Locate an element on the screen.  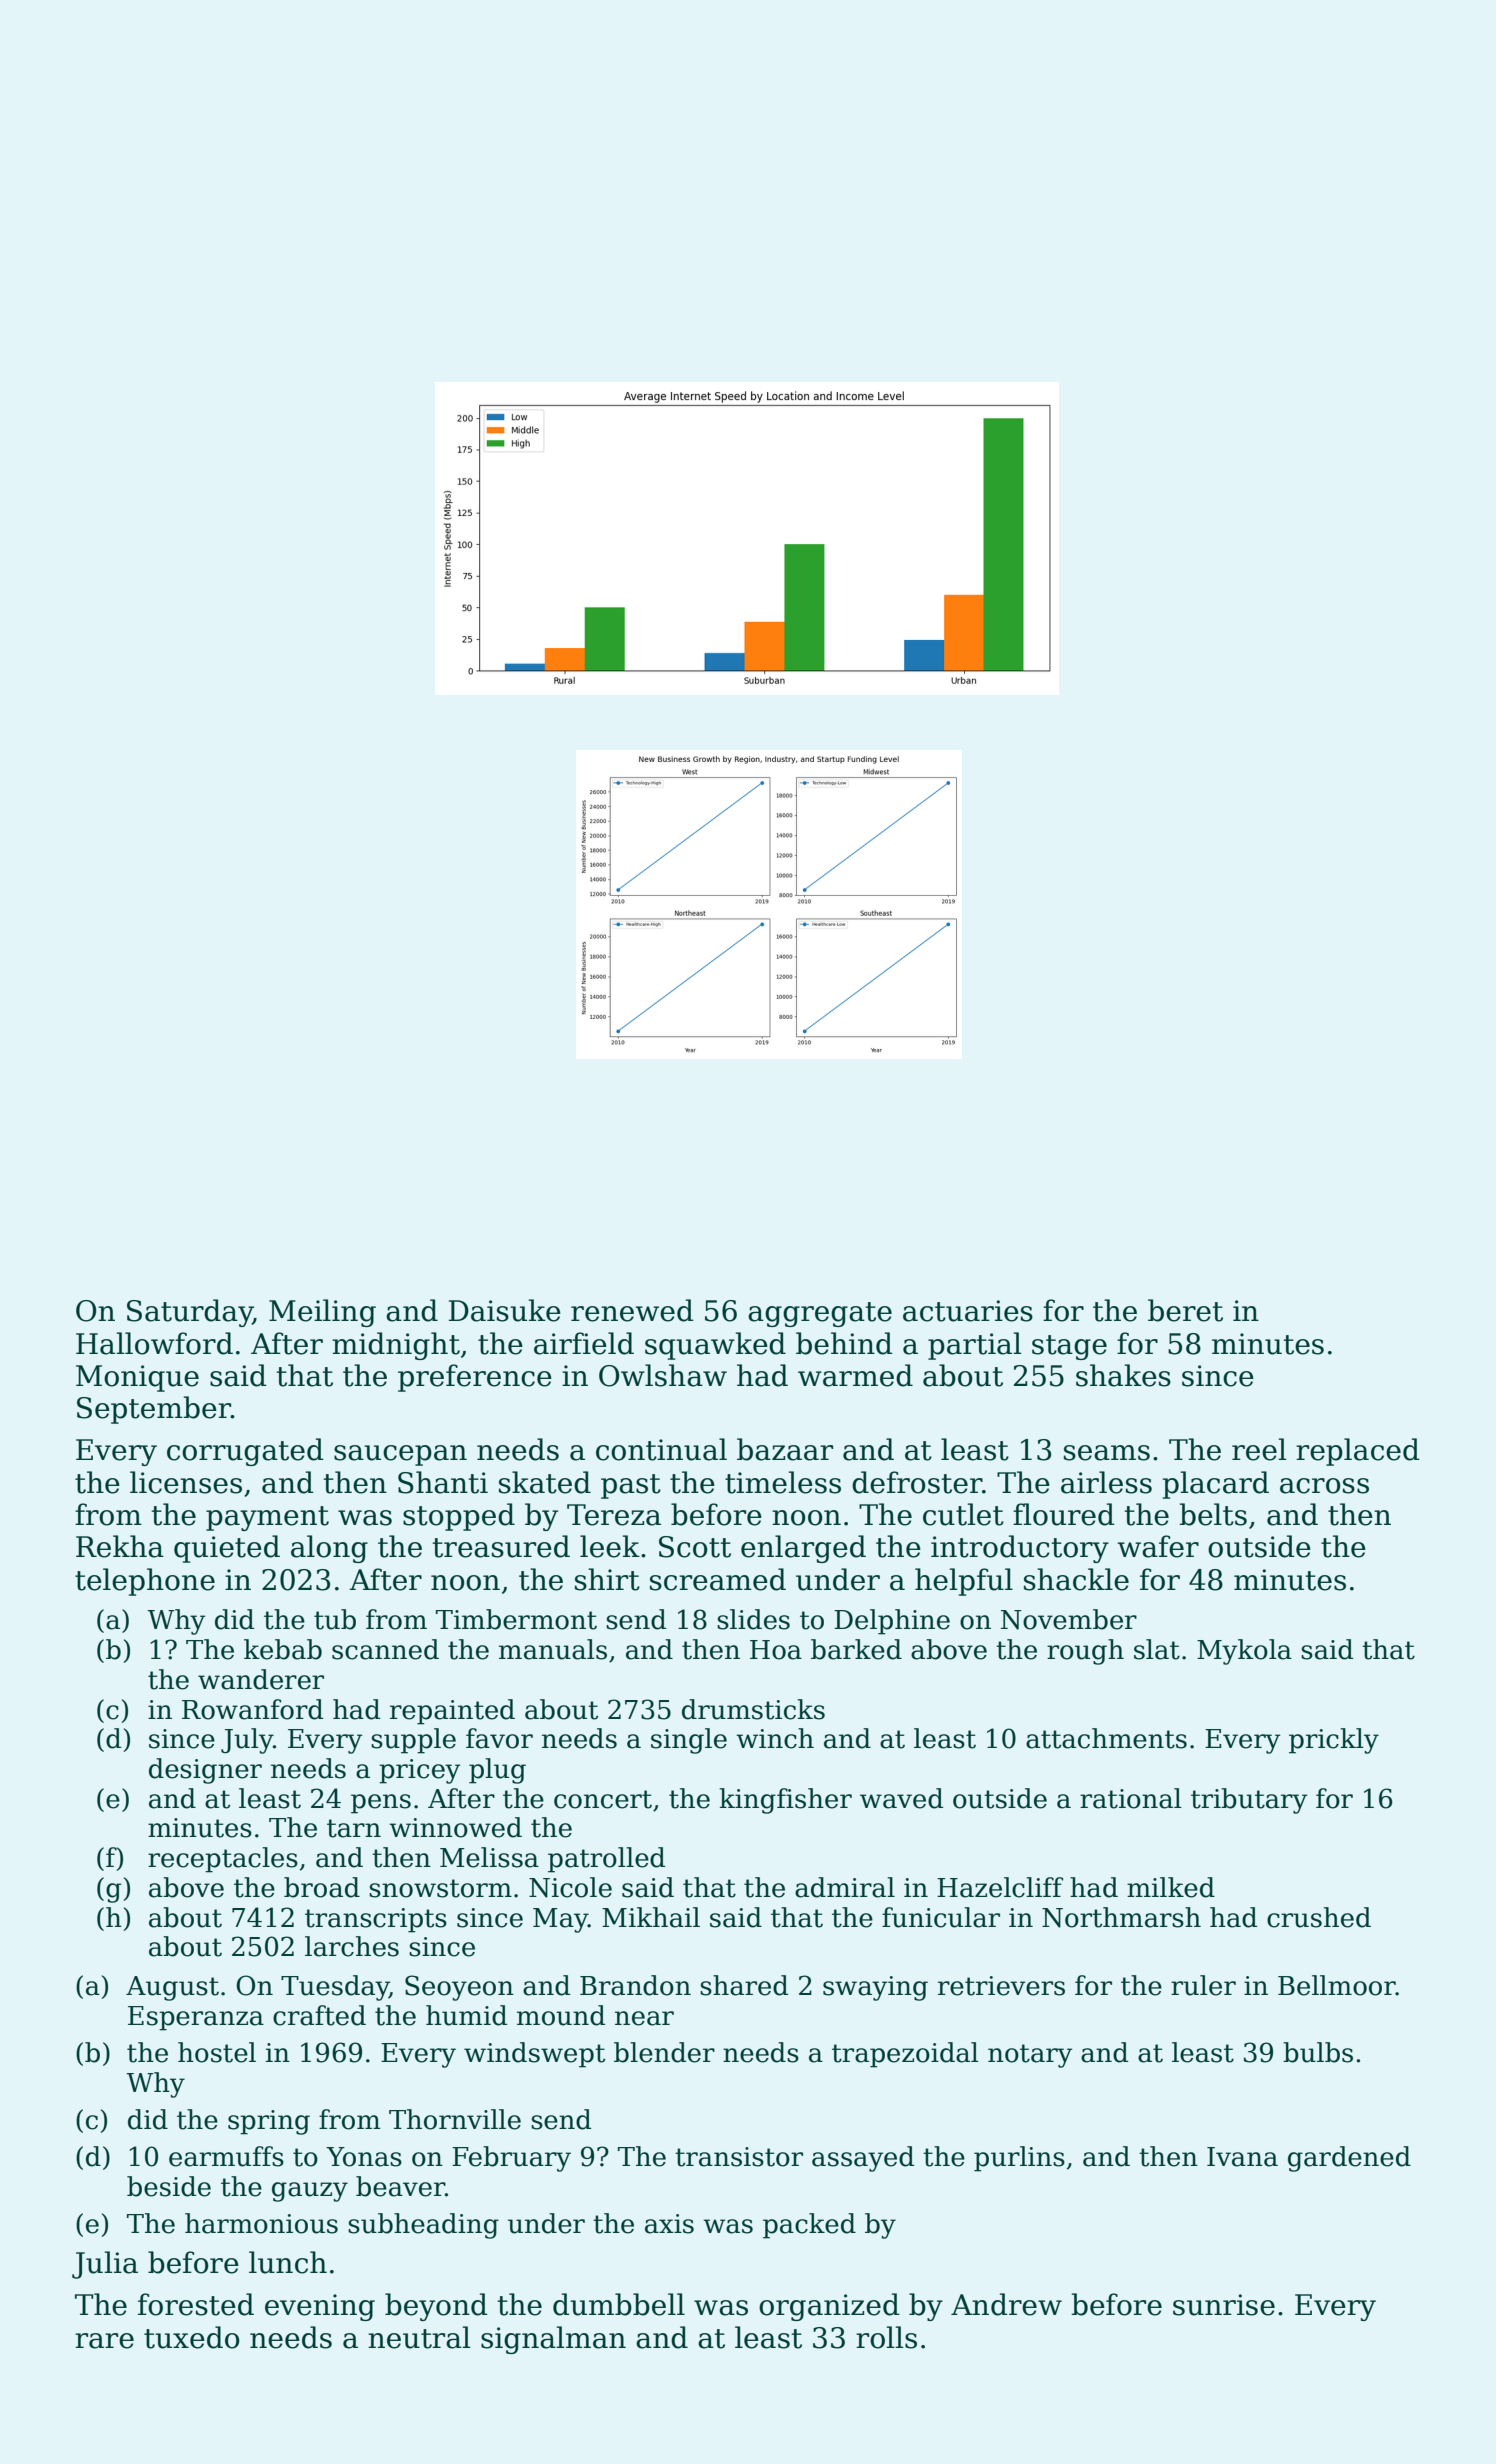
rare is located at coordinates (104, 2341).
